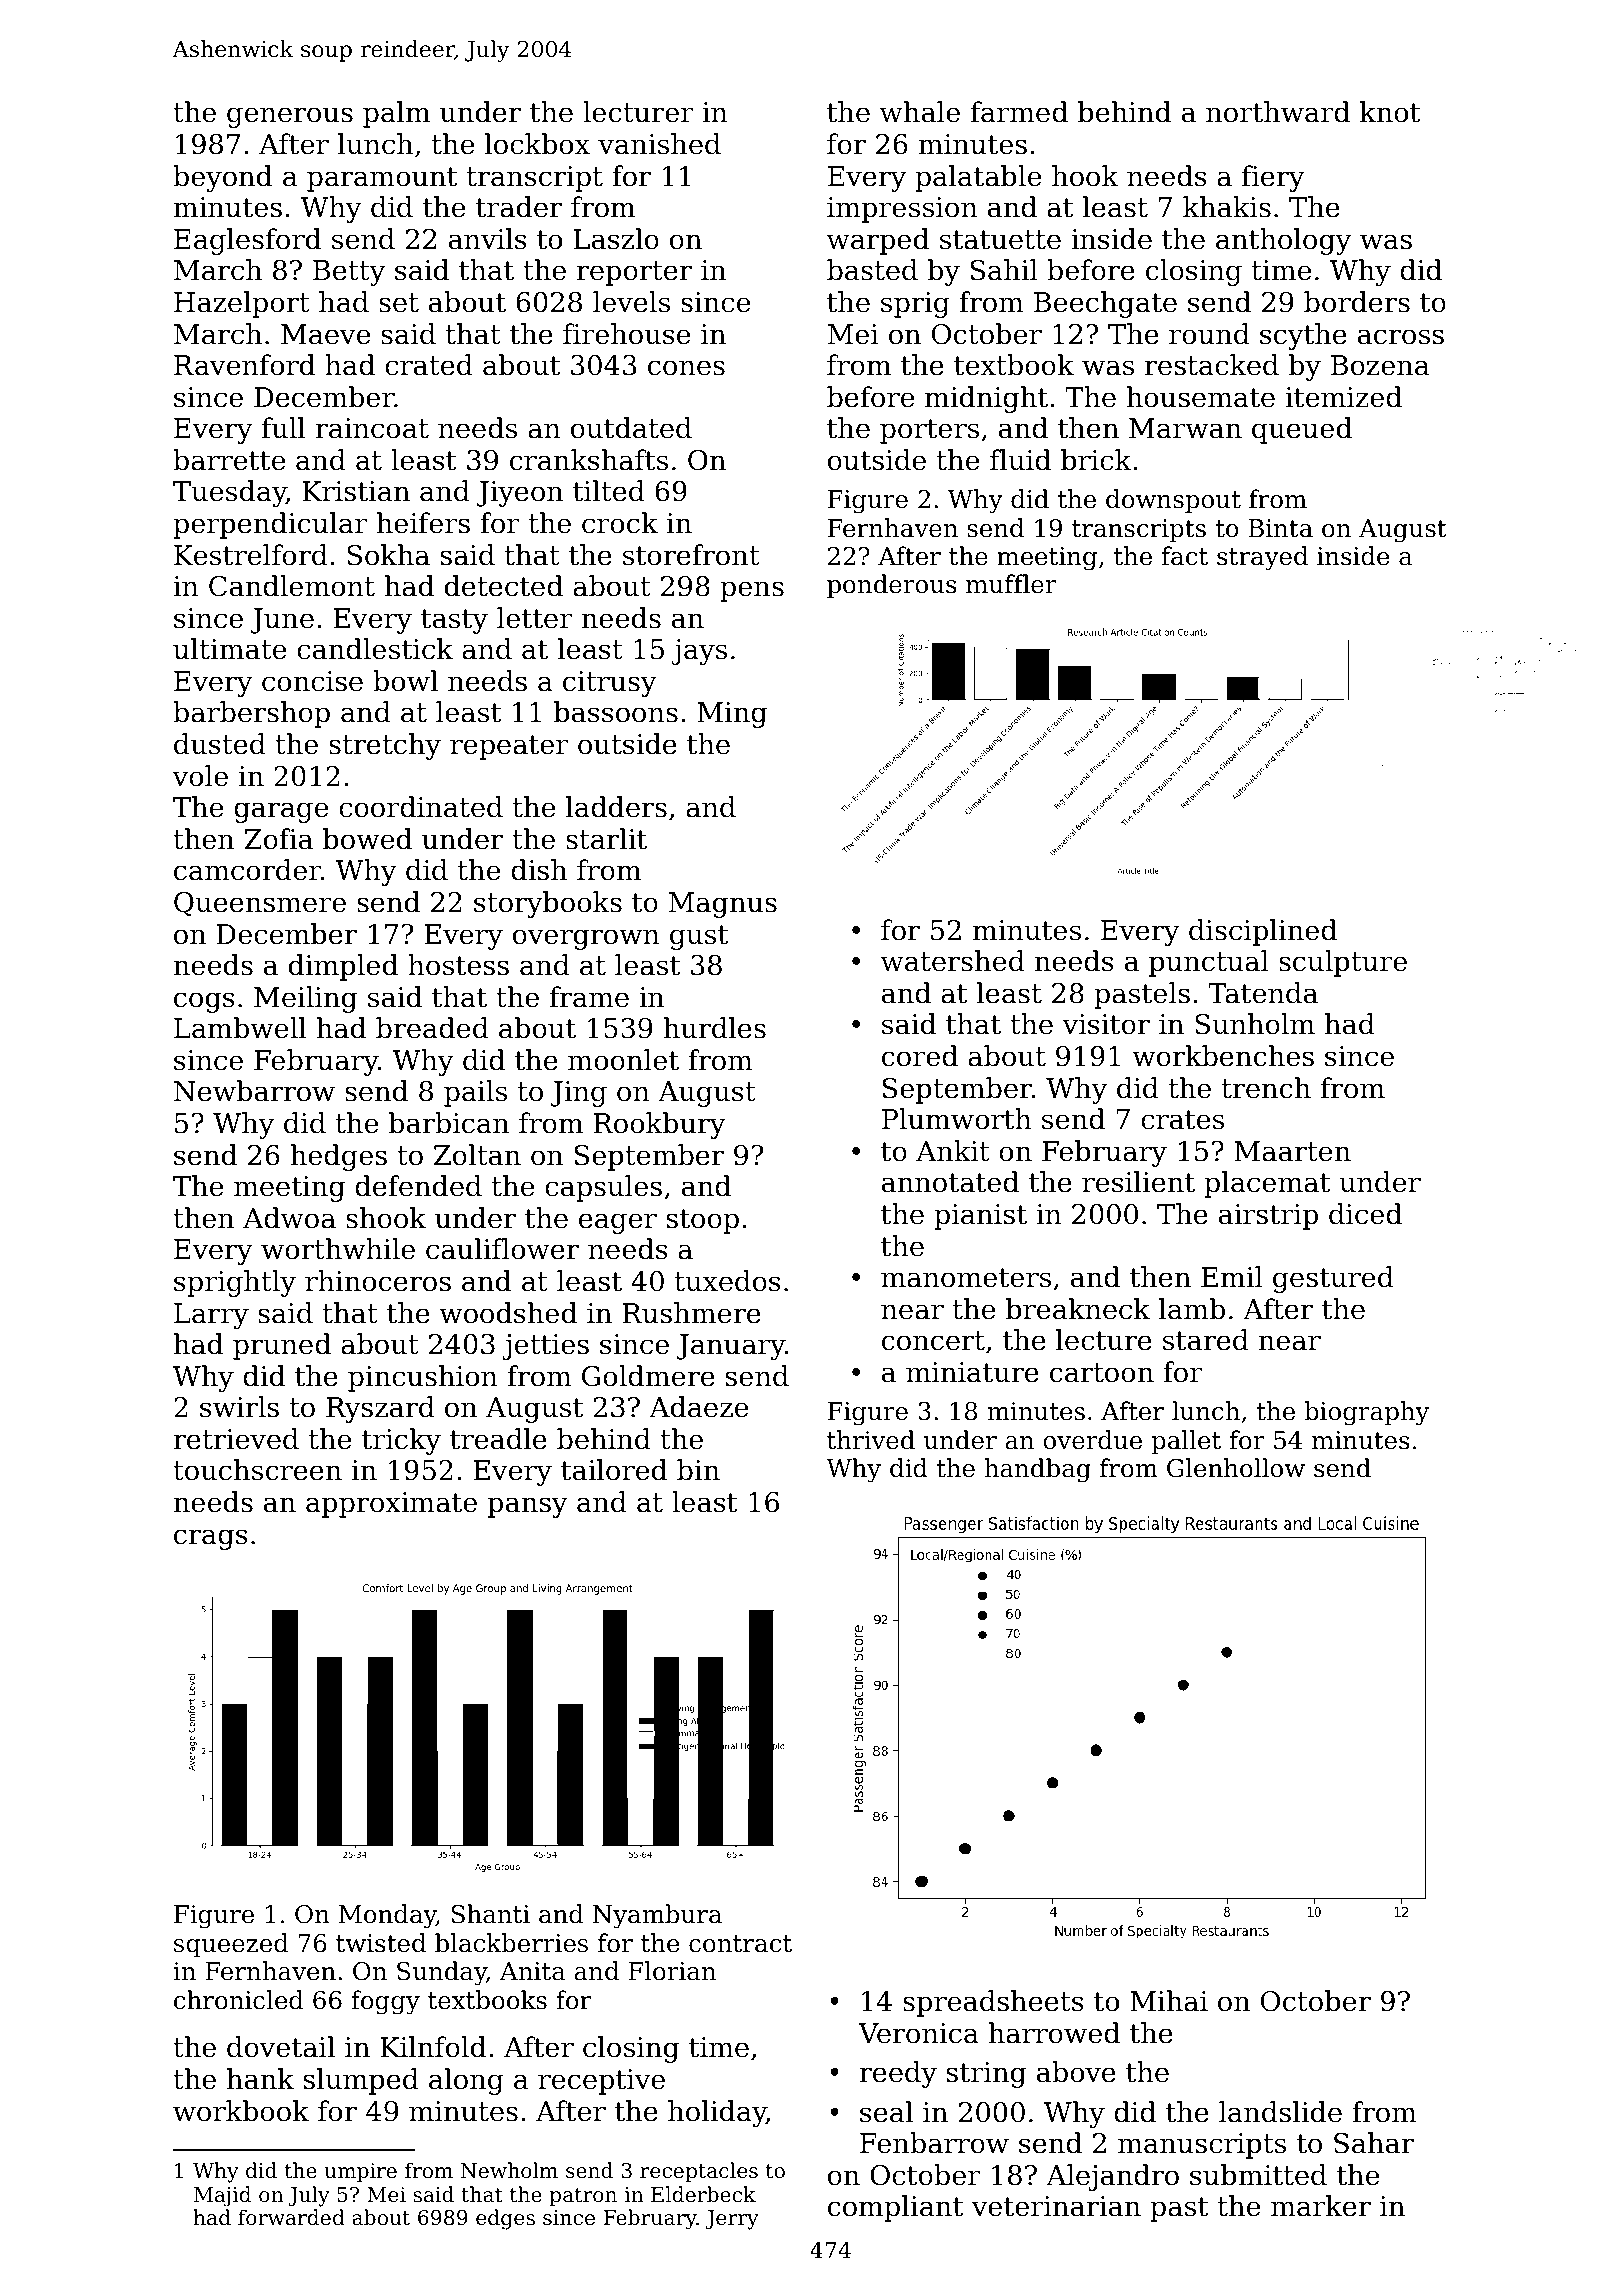  What do you see at coordinates (1390, 112) in the screenshot?
I see `knot` at bounding box center [1390, 112].
